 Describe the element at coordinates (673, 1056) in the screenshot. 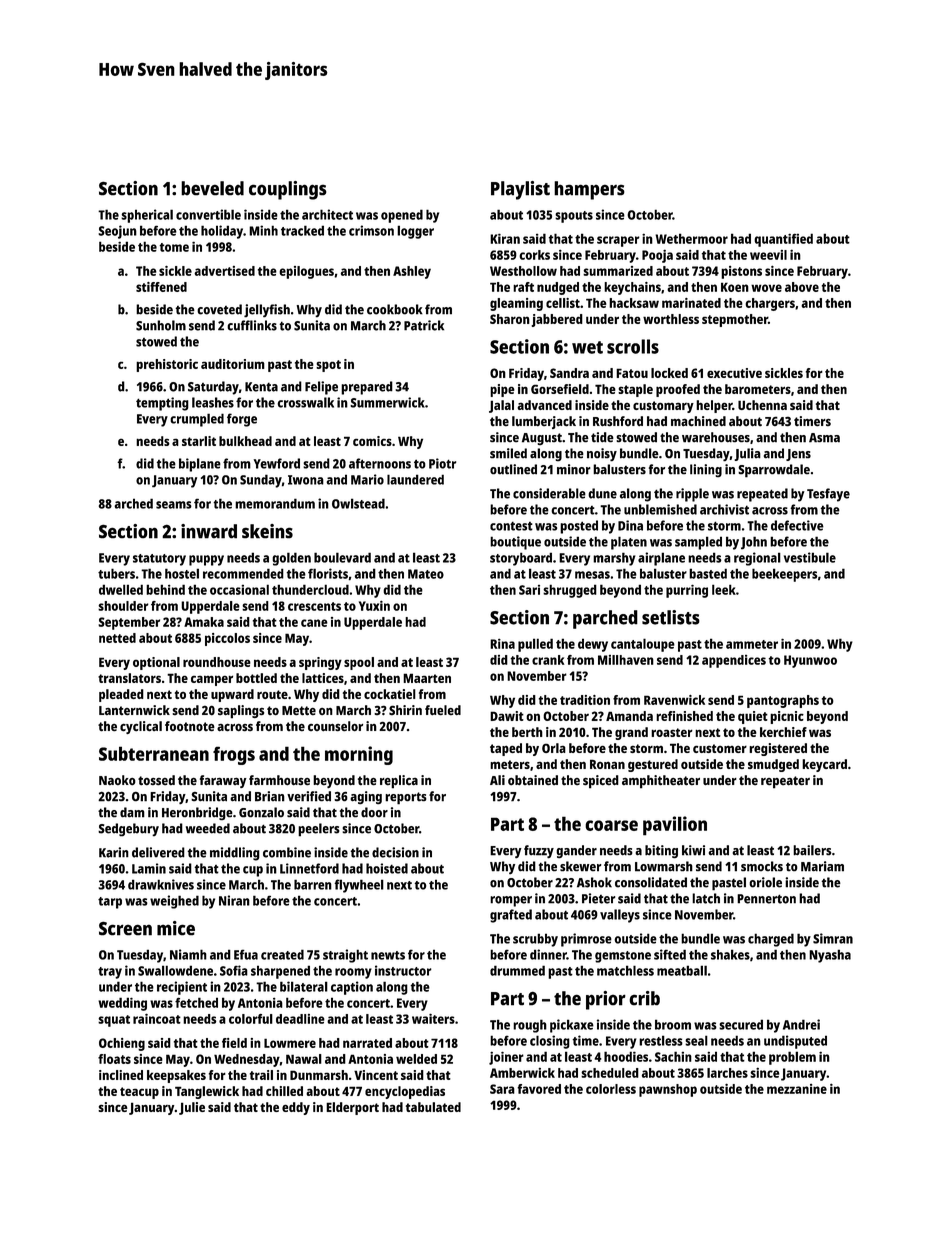

I see `Sachin` at that location.
